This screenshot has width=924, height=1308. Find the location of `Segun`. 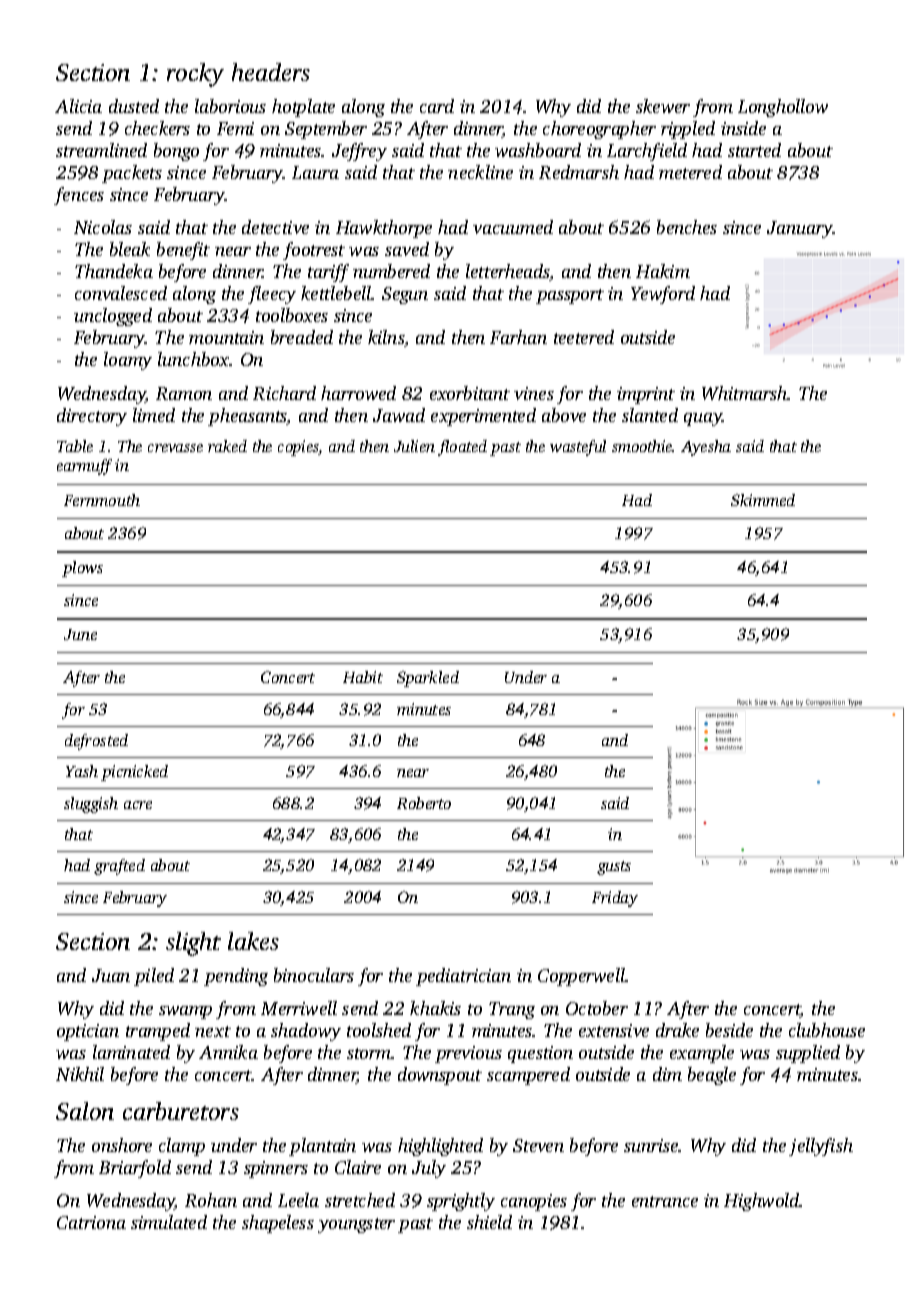

Segun is located at coordinates (405, 295).
